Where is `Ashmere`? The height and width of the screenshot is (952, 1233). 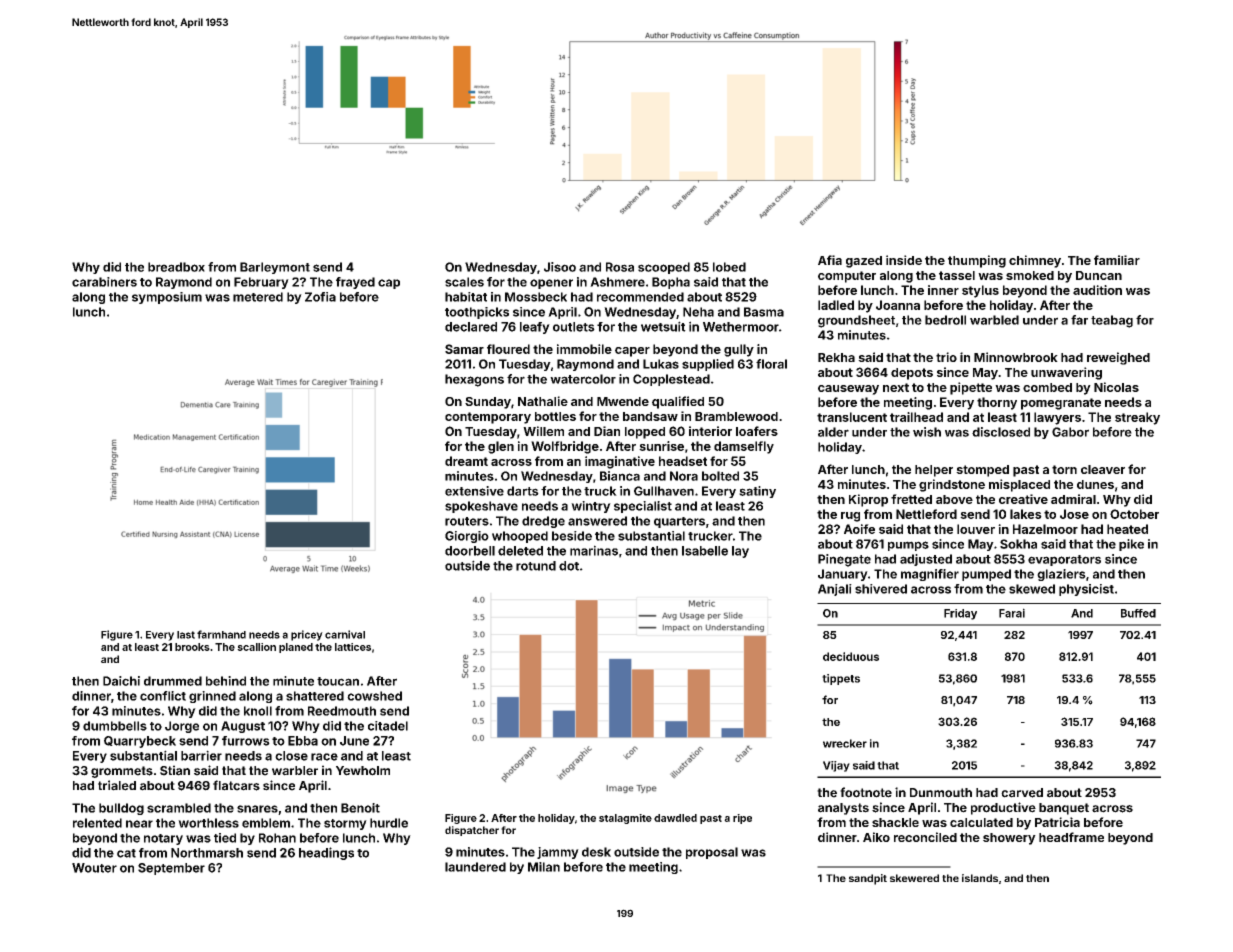 Ashmere is located at coordinates (617, 282).
